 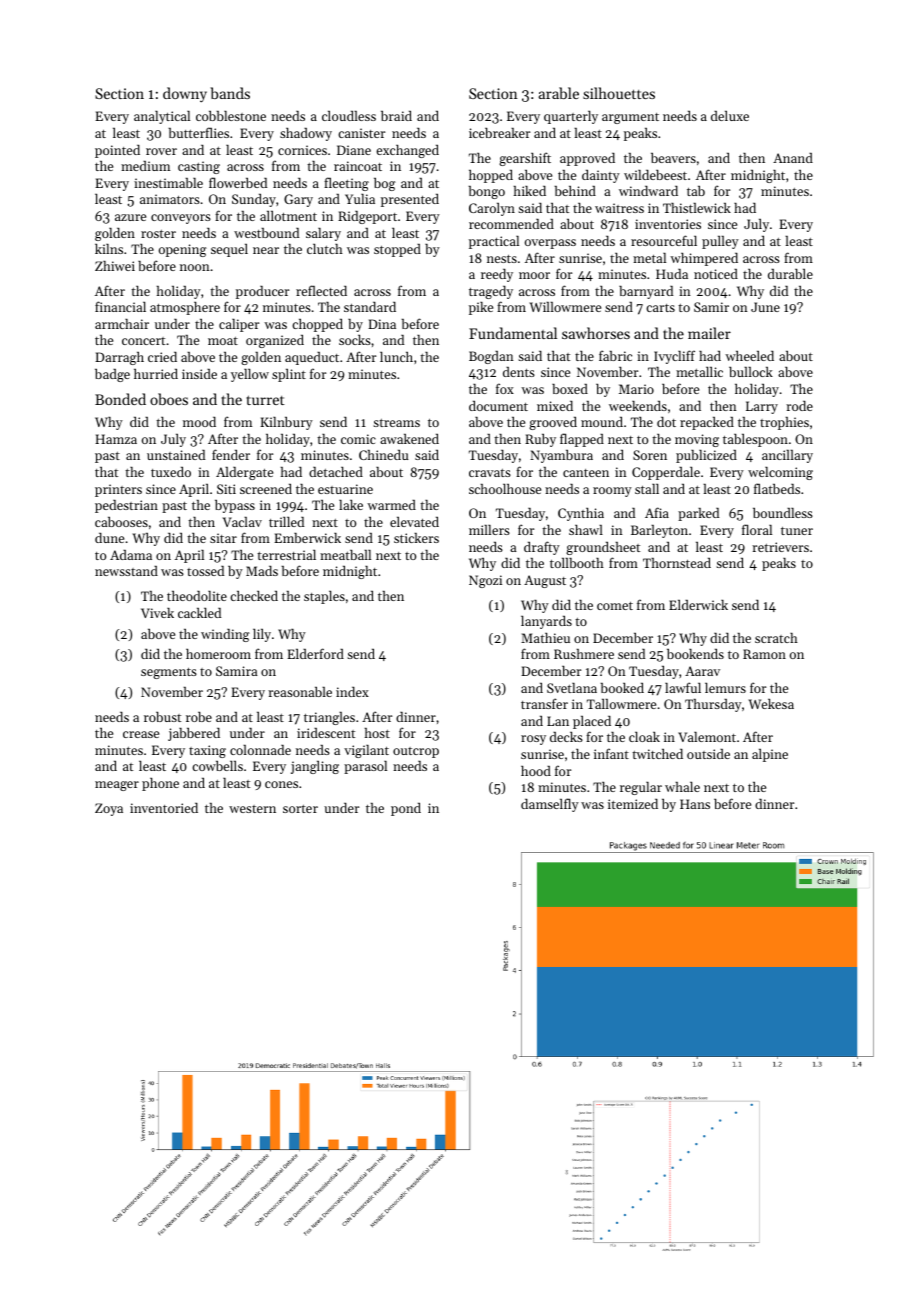 What do you see at coordinates (157, 613) in the page?
I see `Vivek` at bounding box center [157, 613].
